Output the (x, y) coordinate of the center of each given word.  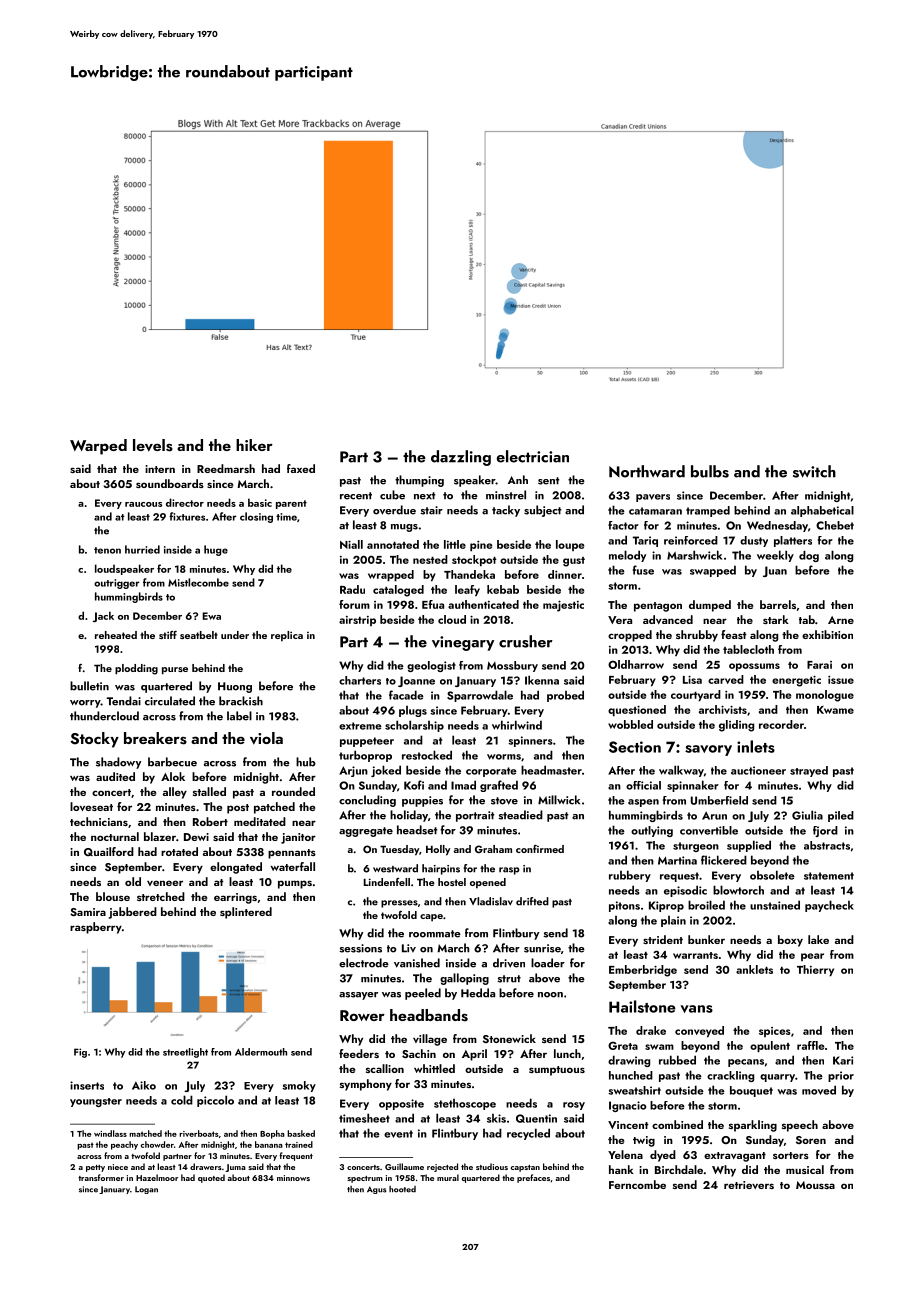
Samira (88, 912)
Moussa (815, 1185)
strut (509, 979)
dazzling (461, 458)
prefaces (533, 1178)
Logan (146, 1190)
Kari (843, 1060)
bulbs (710, 471)
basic (260, 502)
